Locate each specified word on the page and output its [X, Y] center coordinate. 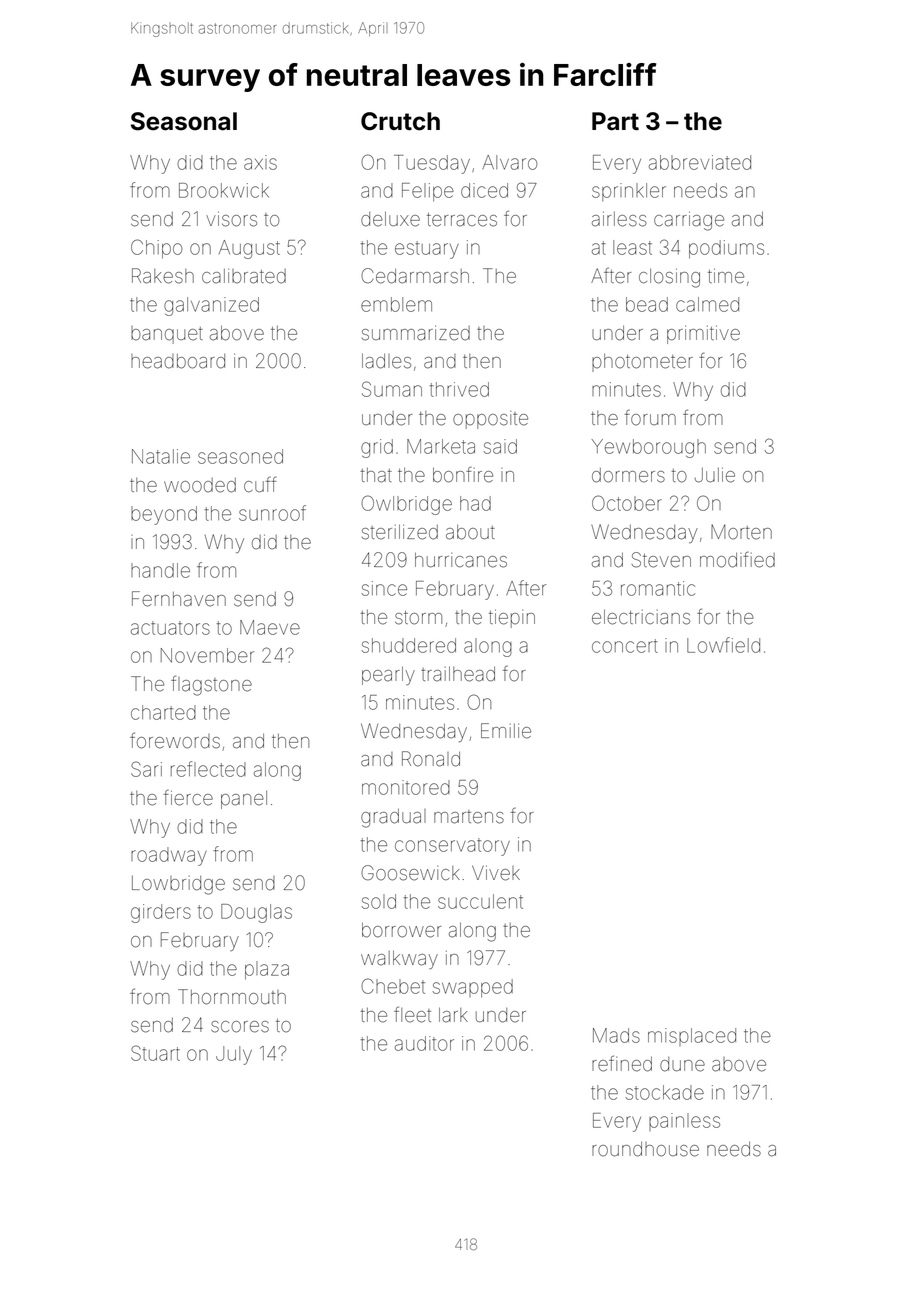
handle [160, 570]
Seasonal [184, 121]
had [475, 503]
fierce [188, 798]
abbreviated [700, 162]
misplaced [692, 1037]
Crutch [400, 121]
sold [379, 901]
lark [453, 1015]
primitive [703, 334]
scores [240, 1027]
